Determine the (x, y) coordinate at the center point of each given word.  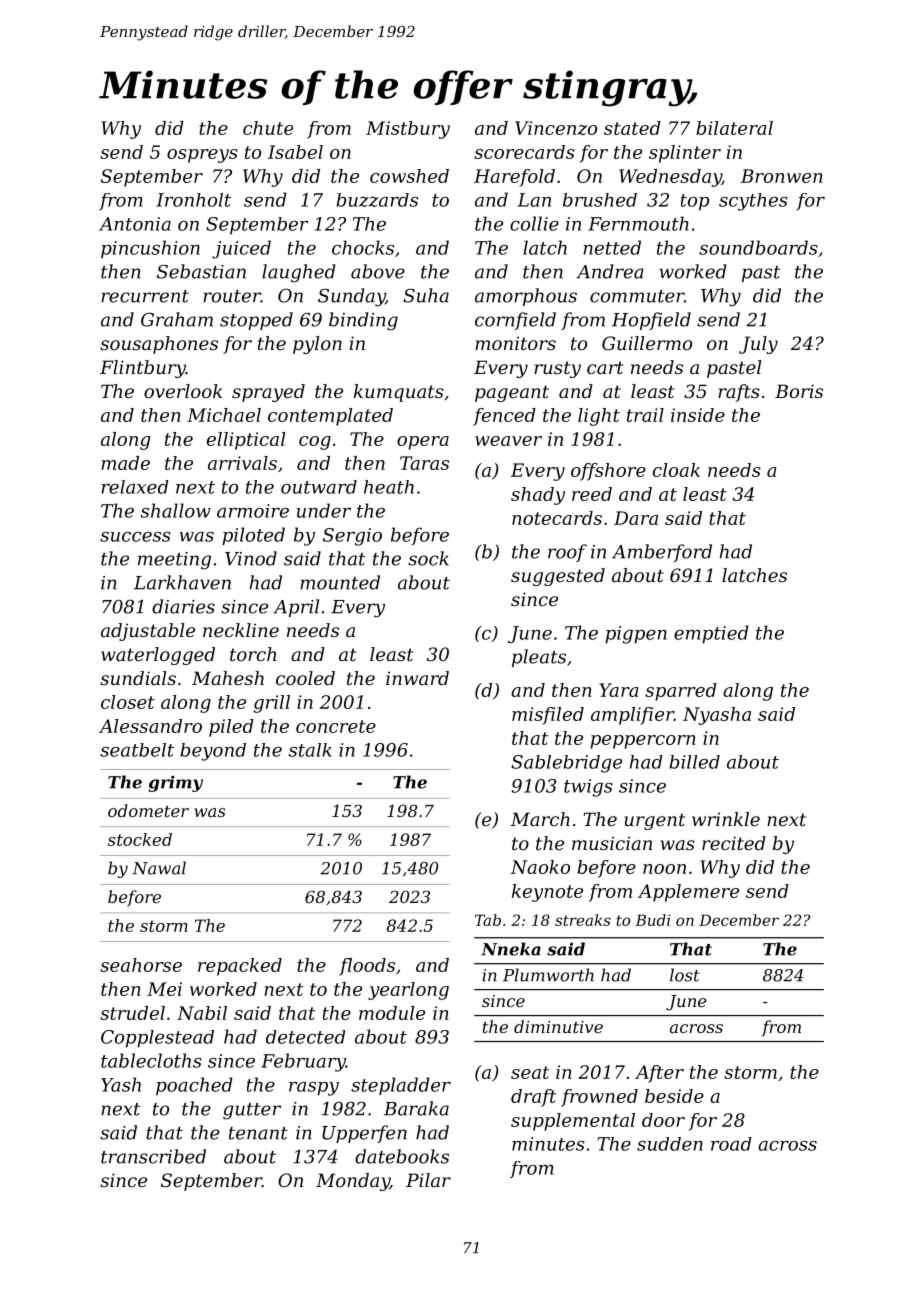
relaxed (135, 487)
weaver (508, 441)
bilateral (734, 128)
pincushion (150, 249)
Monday (353, 1182)
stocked (140, 839)
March (540, 819)
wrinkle (726, 819)
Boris (799, 391)
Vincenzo (556, 128)
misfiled (548, 716)
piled (231, 728)
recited (734, 843)
